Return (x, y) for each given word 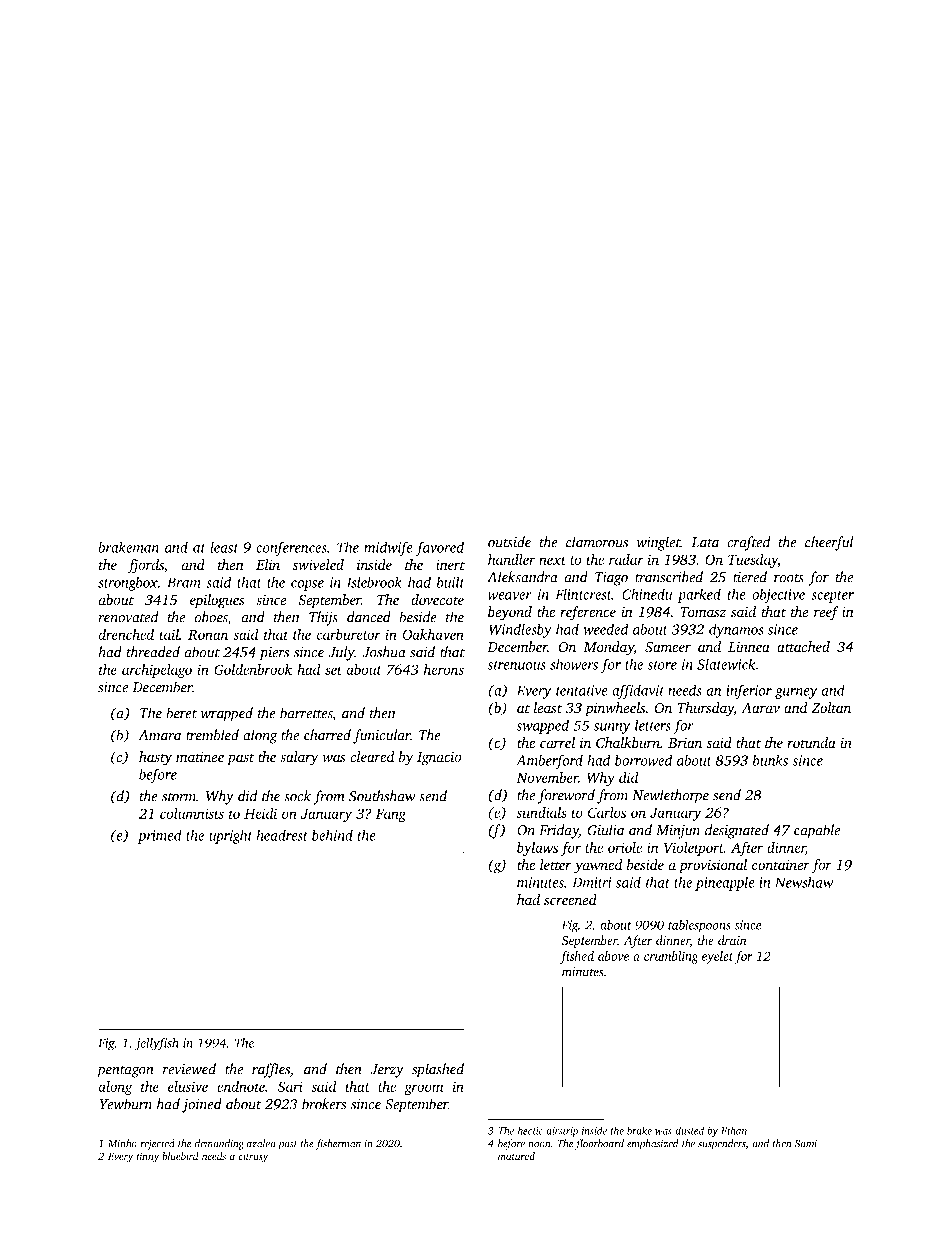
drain (732, 940)
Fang (391, 815)
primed (159, 836)
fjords (145, 566)
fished (577, 957)
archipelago (157, 671)
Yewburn (125, 1104)
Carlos (607, 812)
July (341, 653)
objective (778, 595)
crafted (748, 543)
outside (509, 542)
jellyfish (157, 1044)
